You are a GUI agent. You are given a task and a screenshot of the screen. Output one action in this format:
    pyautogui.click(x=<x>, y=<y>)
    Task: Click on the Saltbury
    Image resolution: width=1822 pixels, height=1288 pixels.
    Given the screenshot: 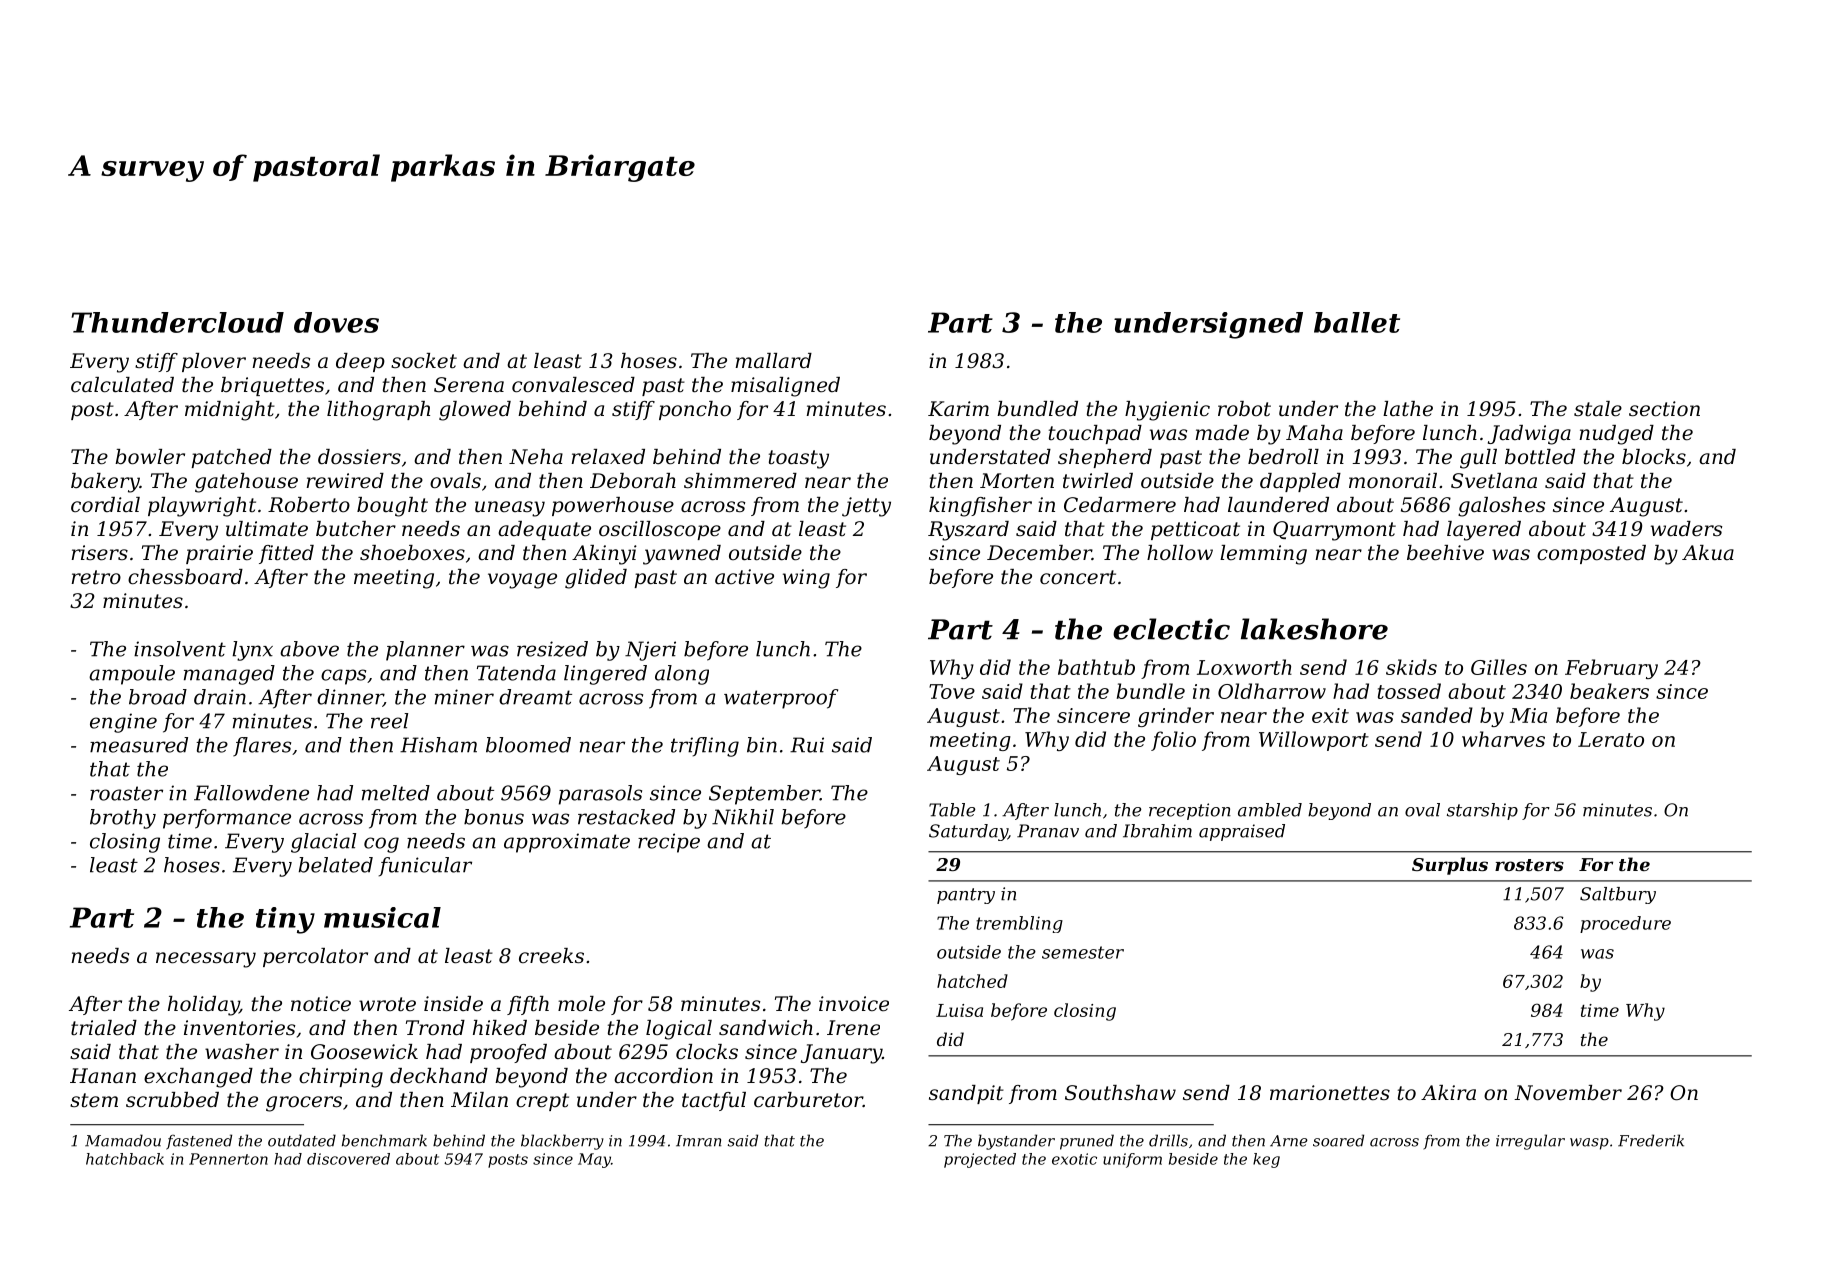 What is the action you would take?
    pyautogui.click(x=1618, y=895)
